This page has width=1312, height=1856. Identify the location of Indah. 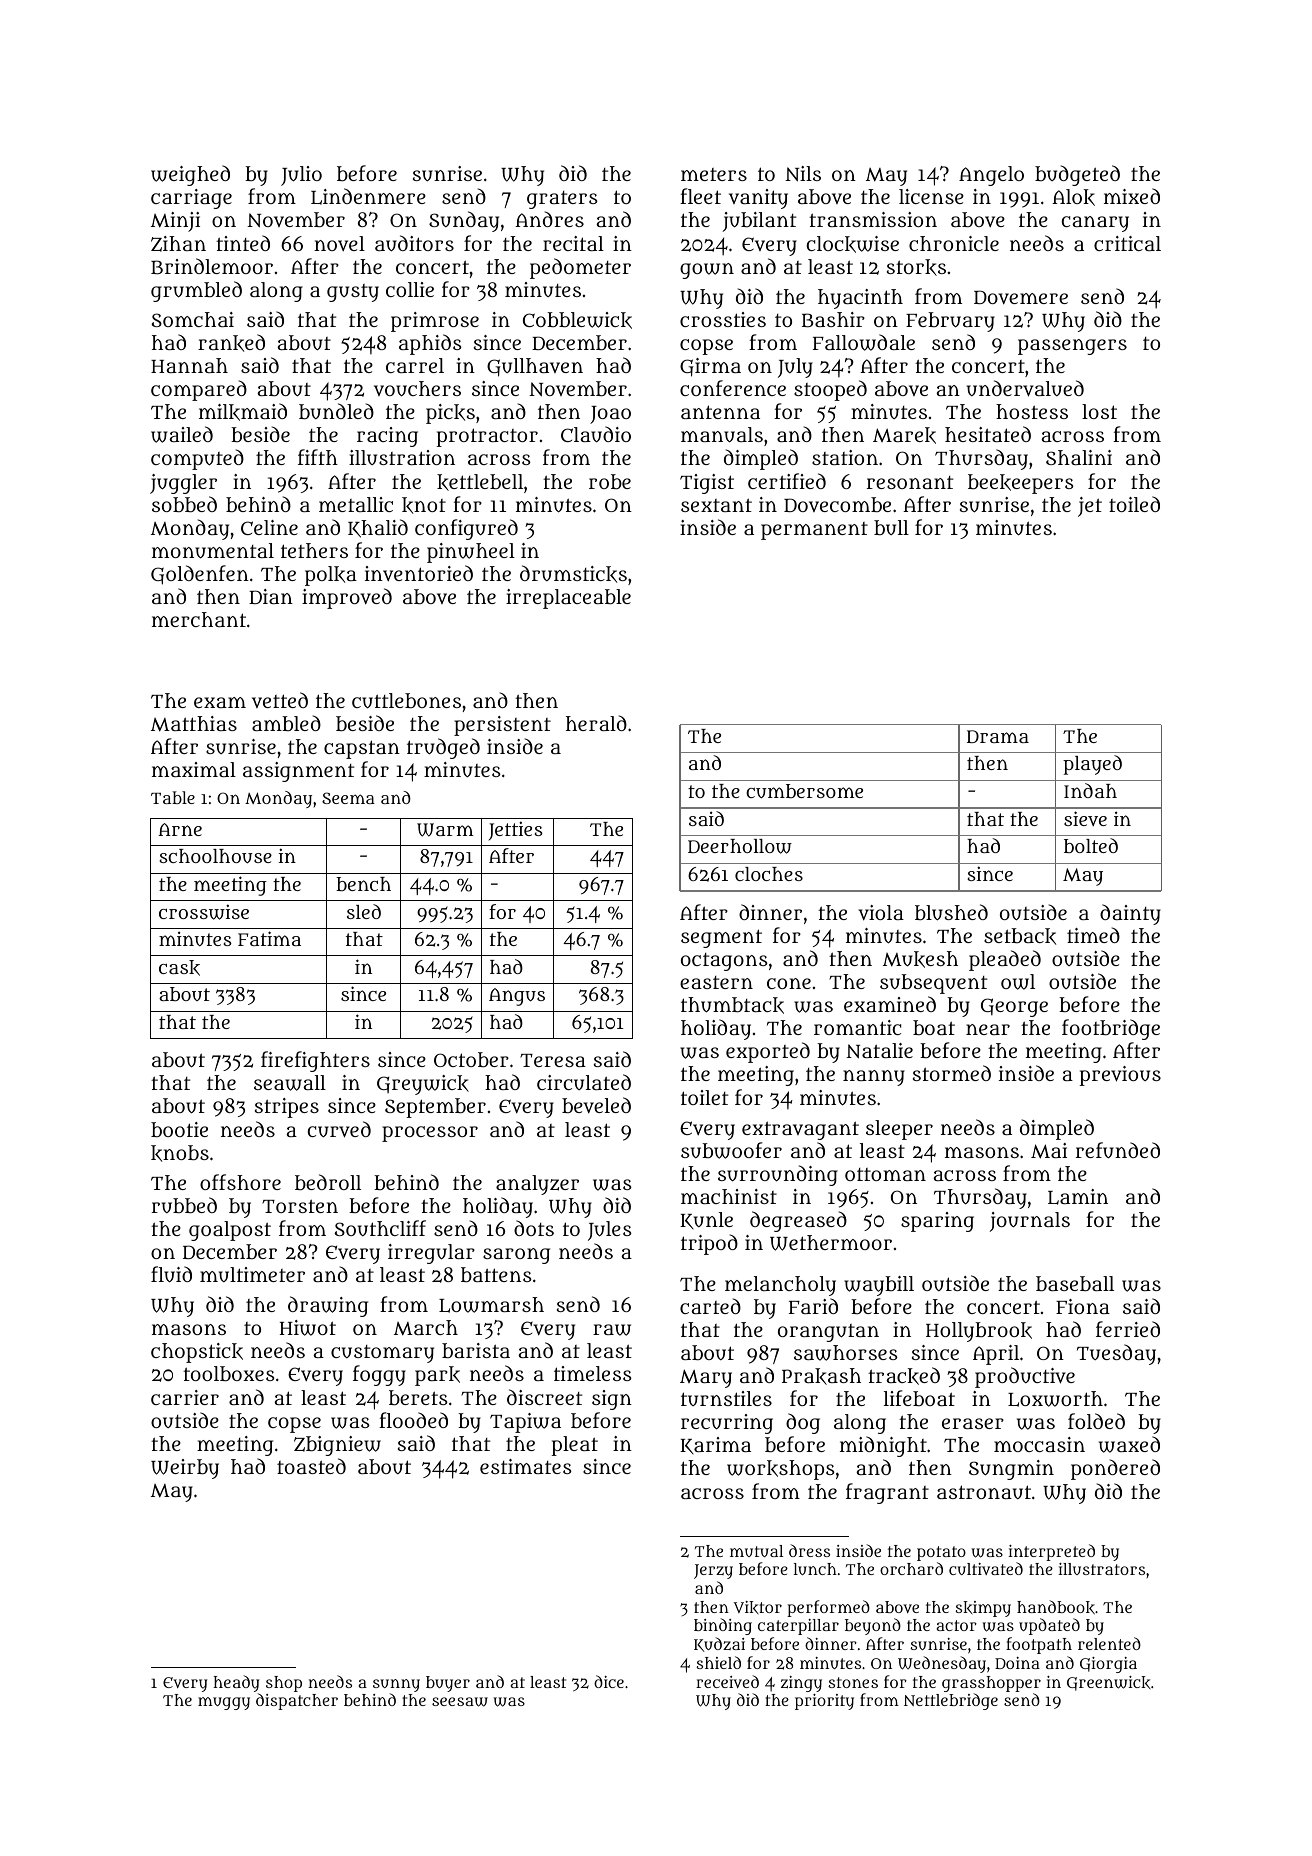
(1090, 790).
